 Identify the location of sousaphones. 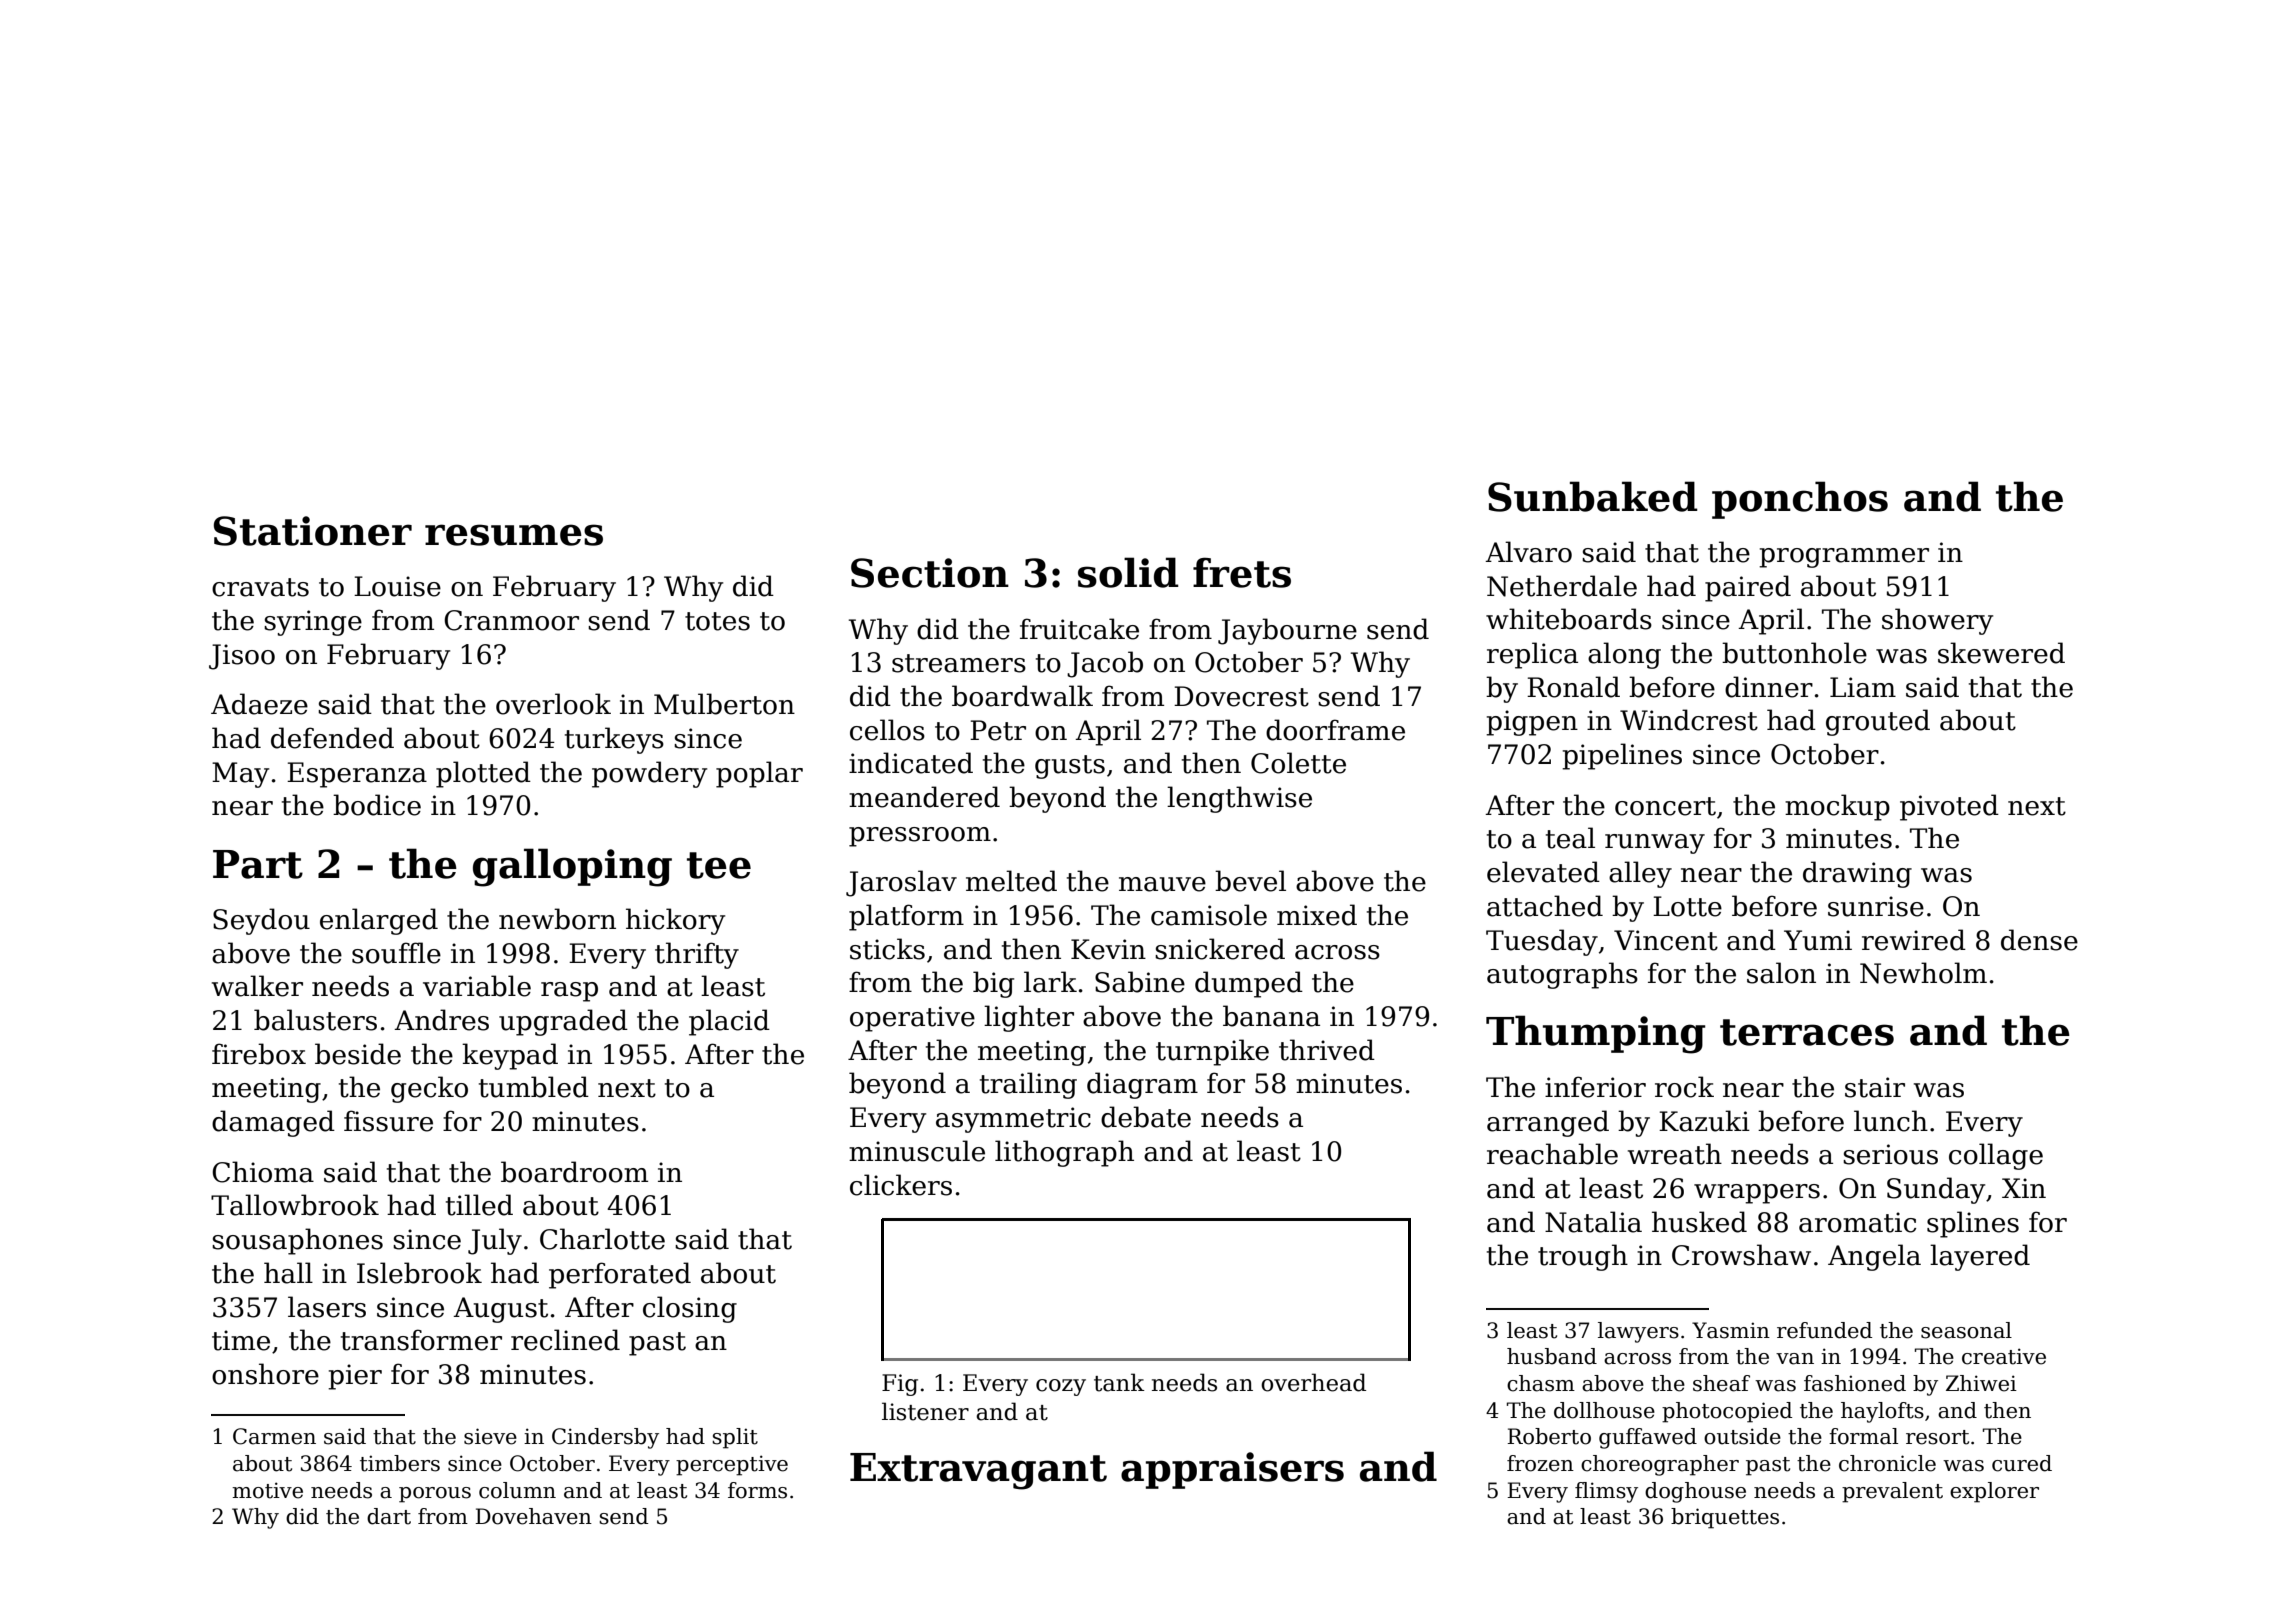
(297, 1241).
